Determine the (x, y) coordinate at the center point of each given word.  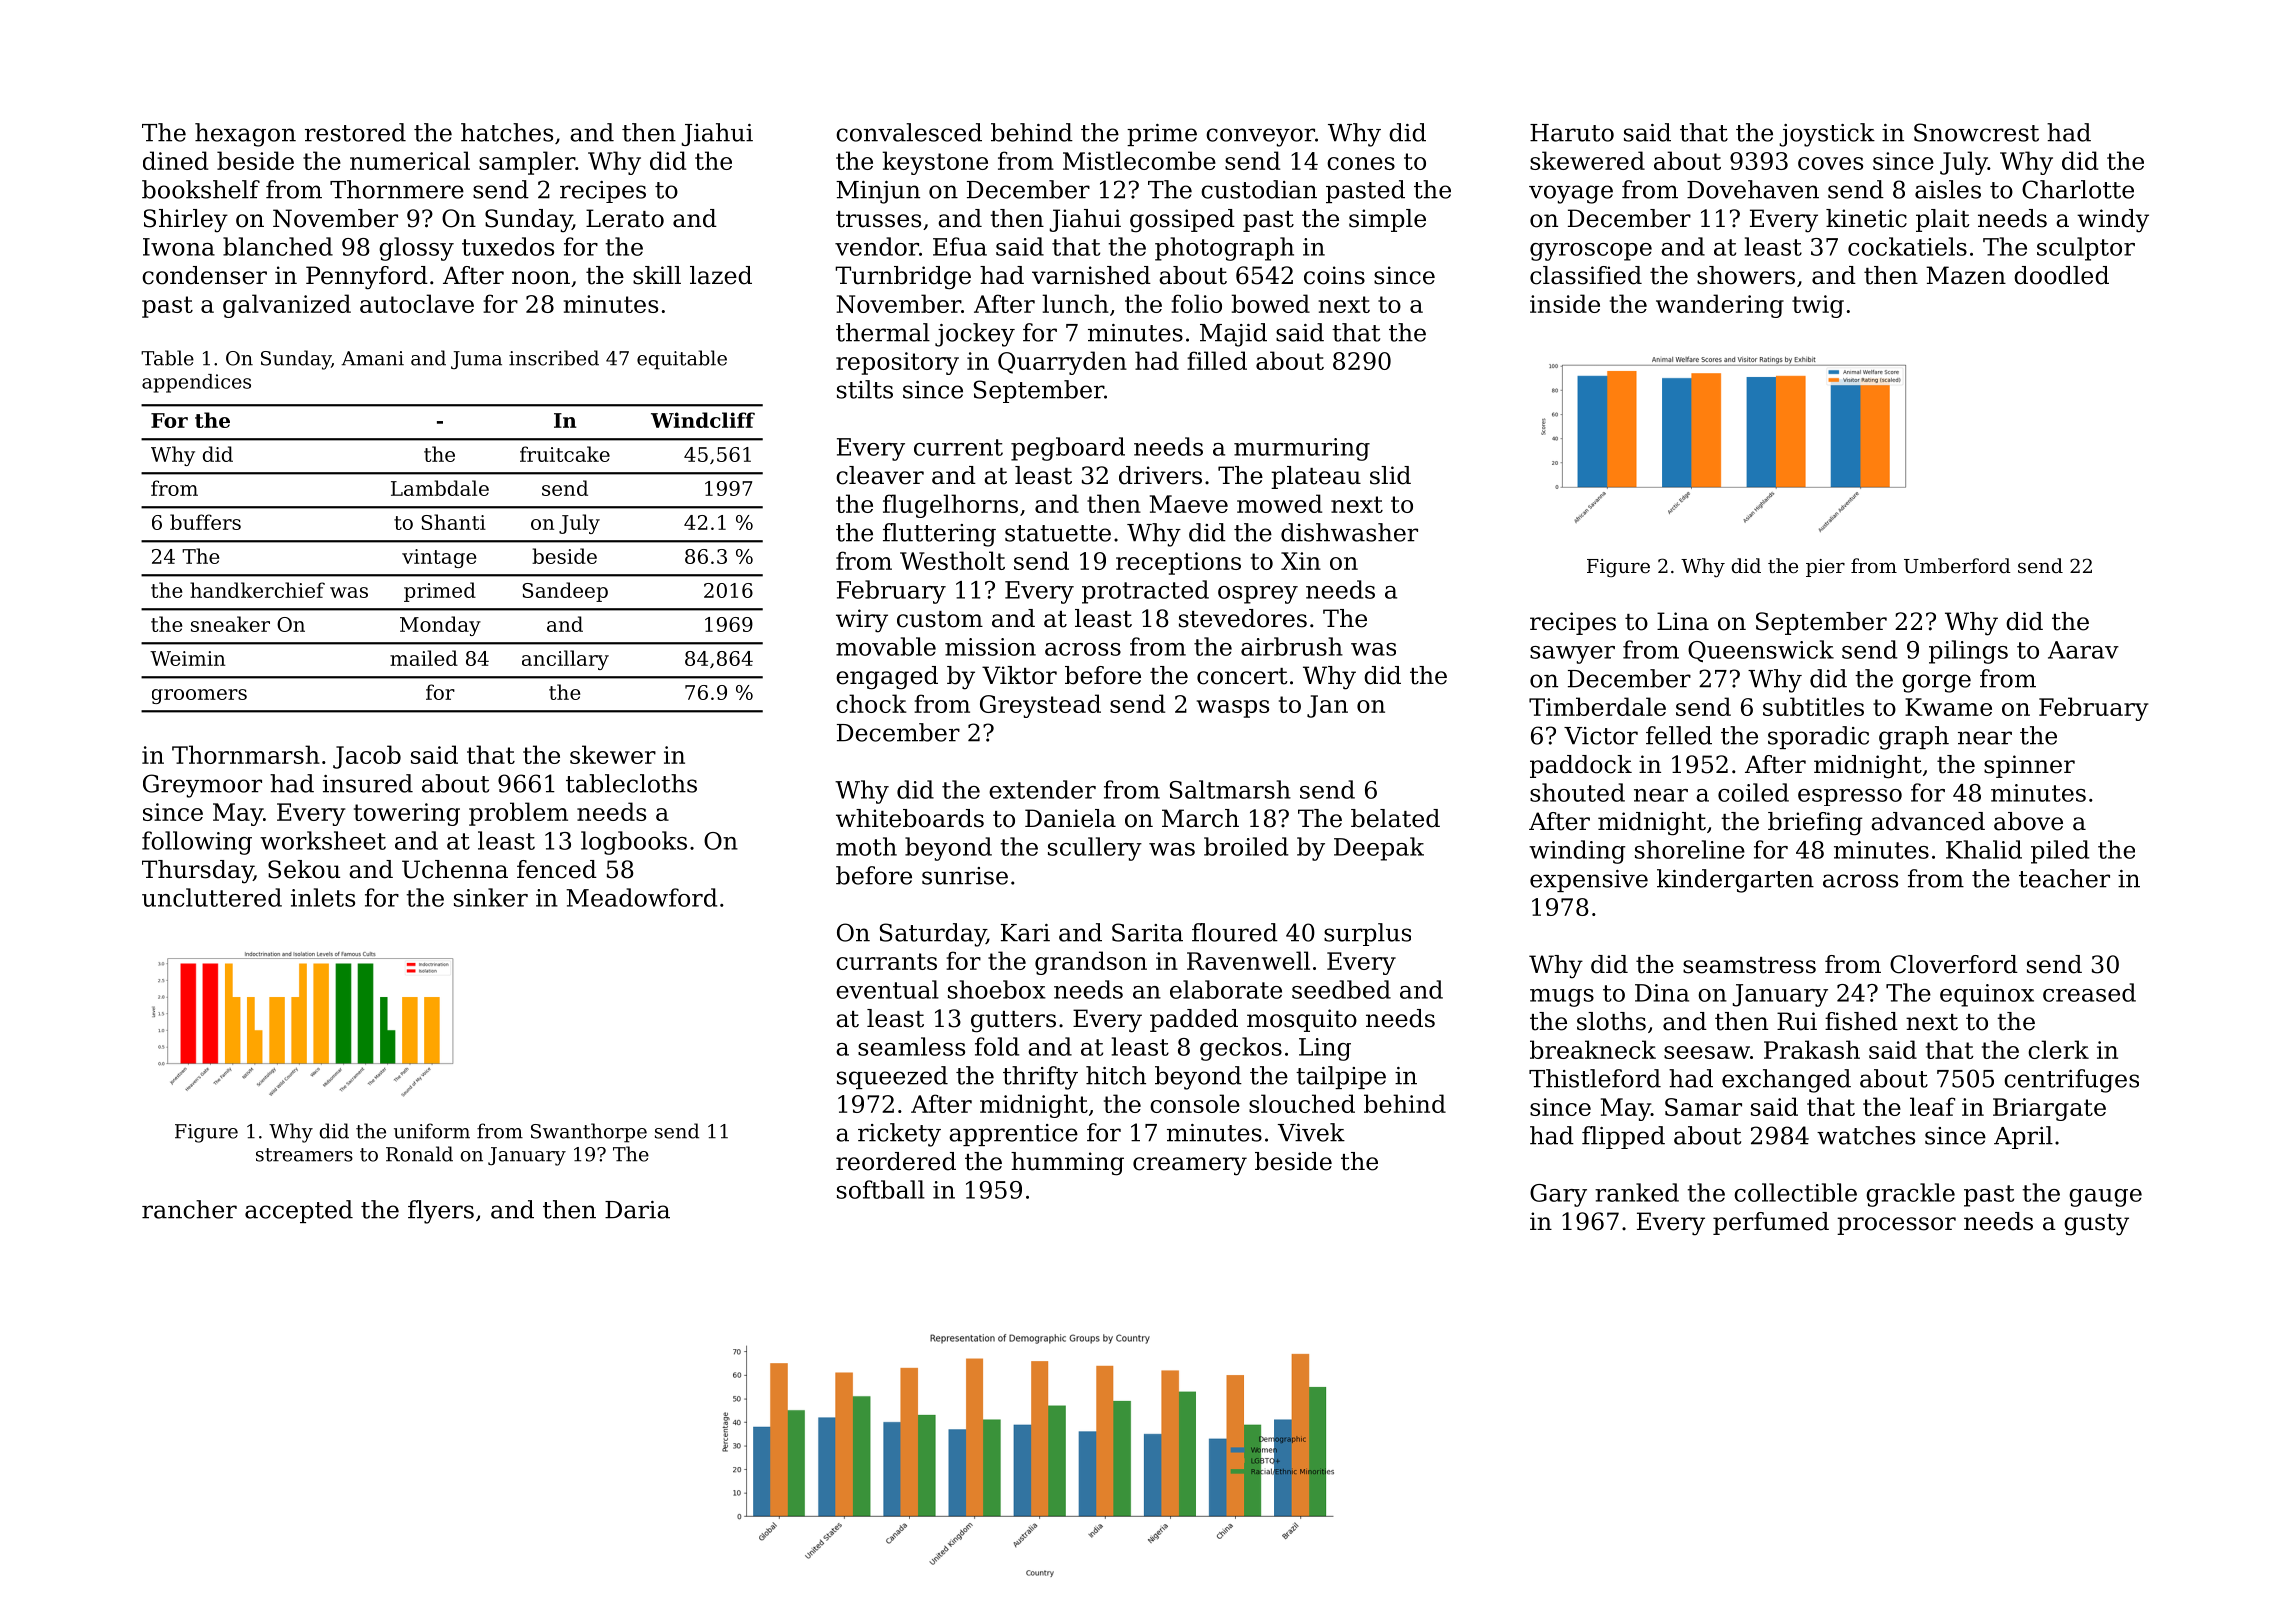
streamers (304, 1155)
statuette (1058, 533)
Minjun (878, 192)
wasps (1233, 709)
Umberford (1957, 565)
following (197, 843)
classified (1586, 275)
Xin (1301, 561)
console (1195, 1103)
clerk (2058, 1049)
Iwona (179, 247)
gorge (1936, 683)
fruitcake (565, 454)
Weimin (187, 658)
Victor (1601, 736)
